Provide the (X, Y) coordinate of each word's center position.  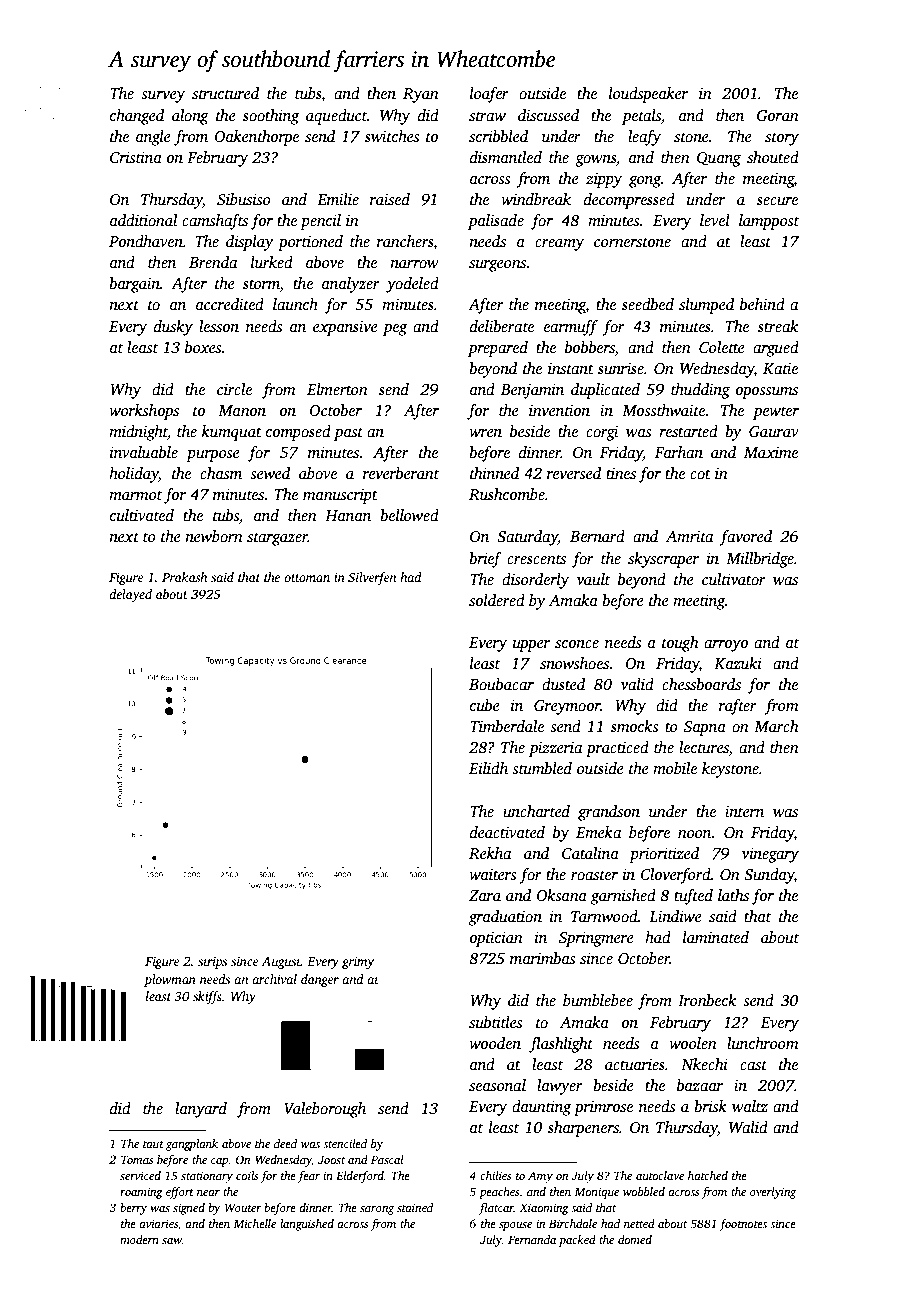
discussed (548, 115)
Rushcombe (507, 494)
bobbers (590, 347)
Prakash (184, 577)
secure (777, 201)
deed (285, 1143)
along (190, 117)
